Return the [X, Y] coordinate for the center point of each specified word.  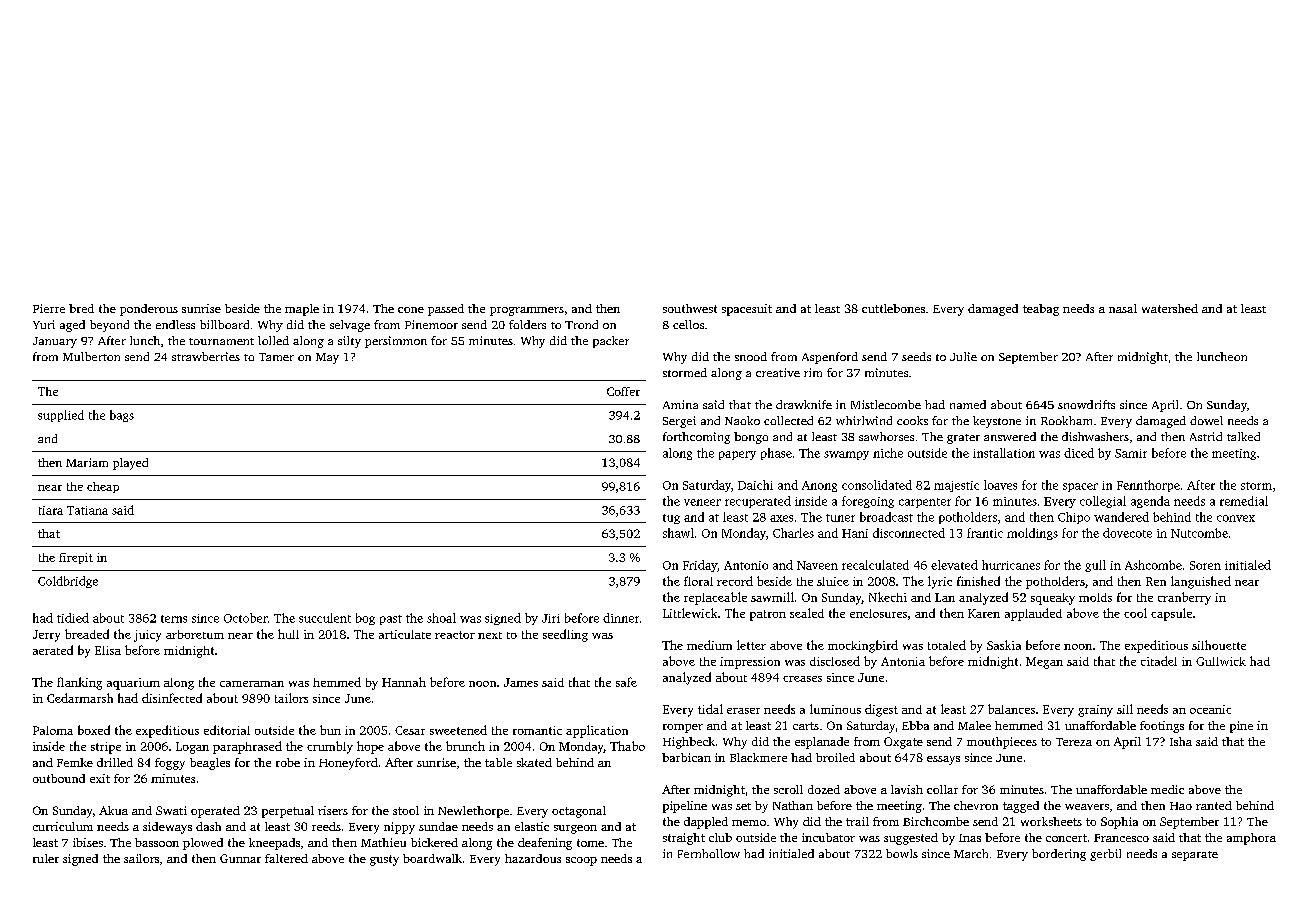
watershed [1170, 308]
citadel [1159, 661]
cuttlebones [893, 308]
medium [709, 645]
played [130, 464]
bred [81, 308]
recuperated [758, 502]
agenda [1150, 502]
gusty [384, 860]
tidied [73, 618]
